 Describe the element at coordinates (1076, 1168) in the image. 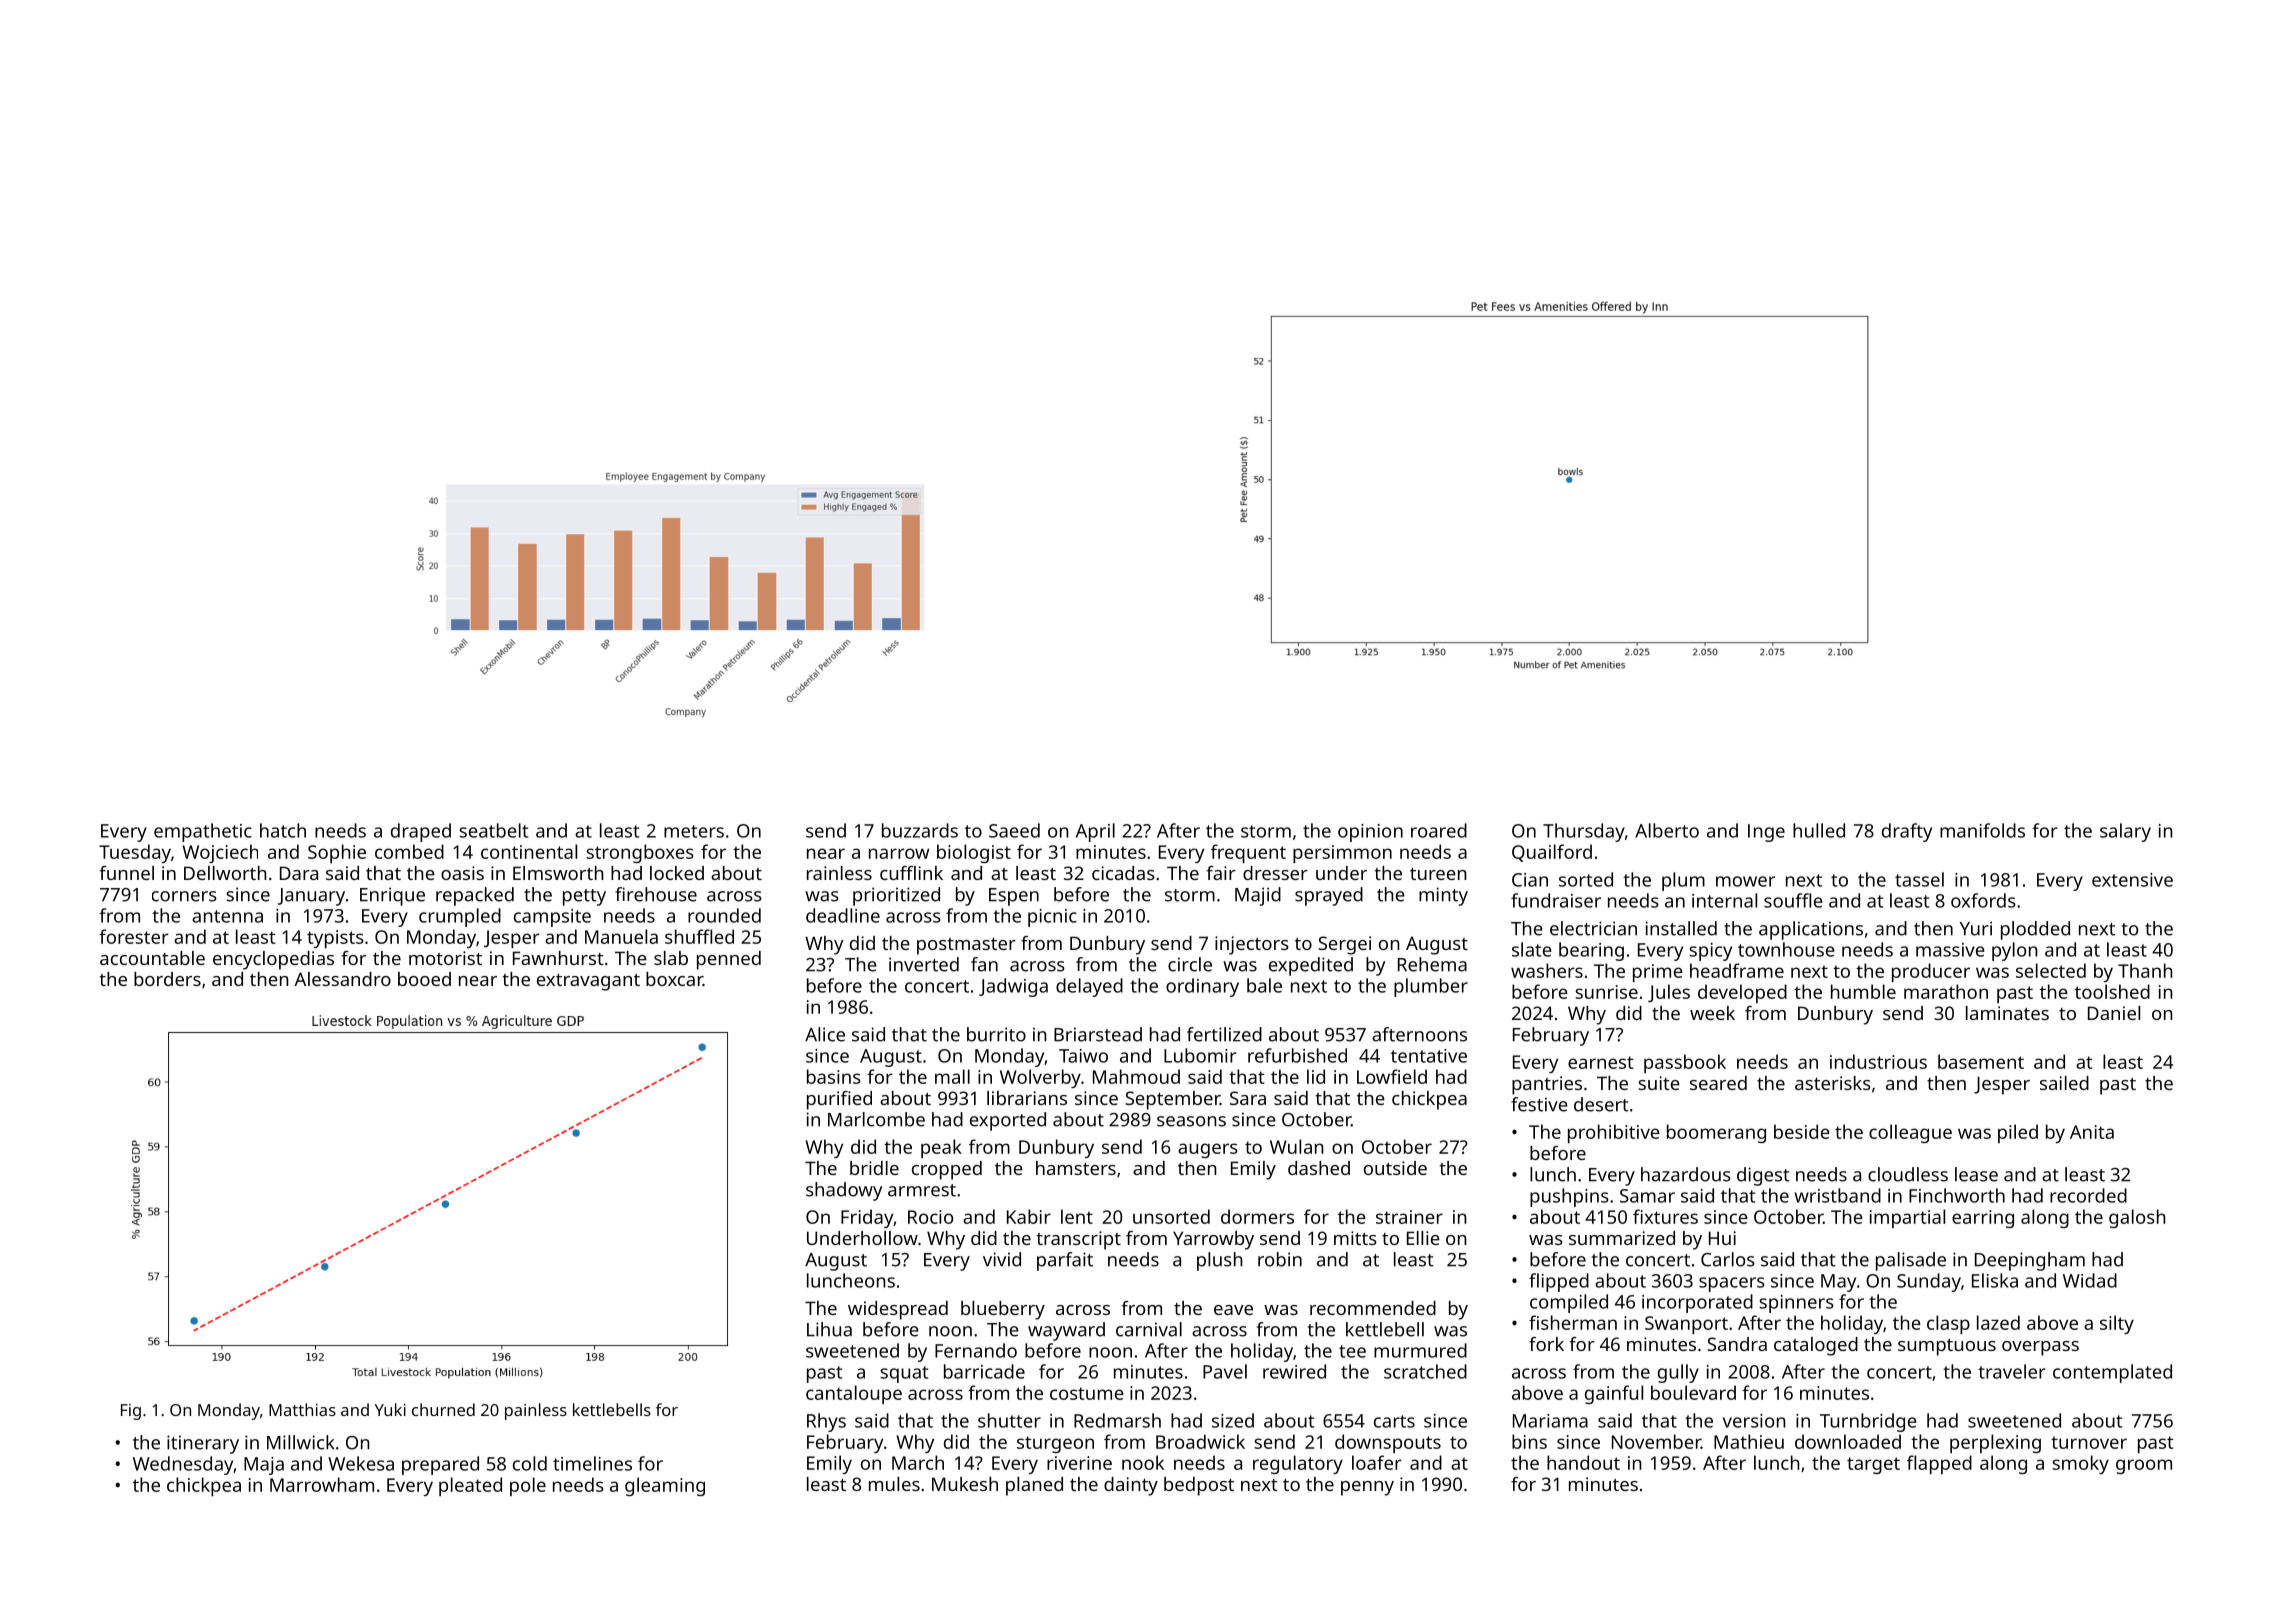

I see `hamsters` at that location.
